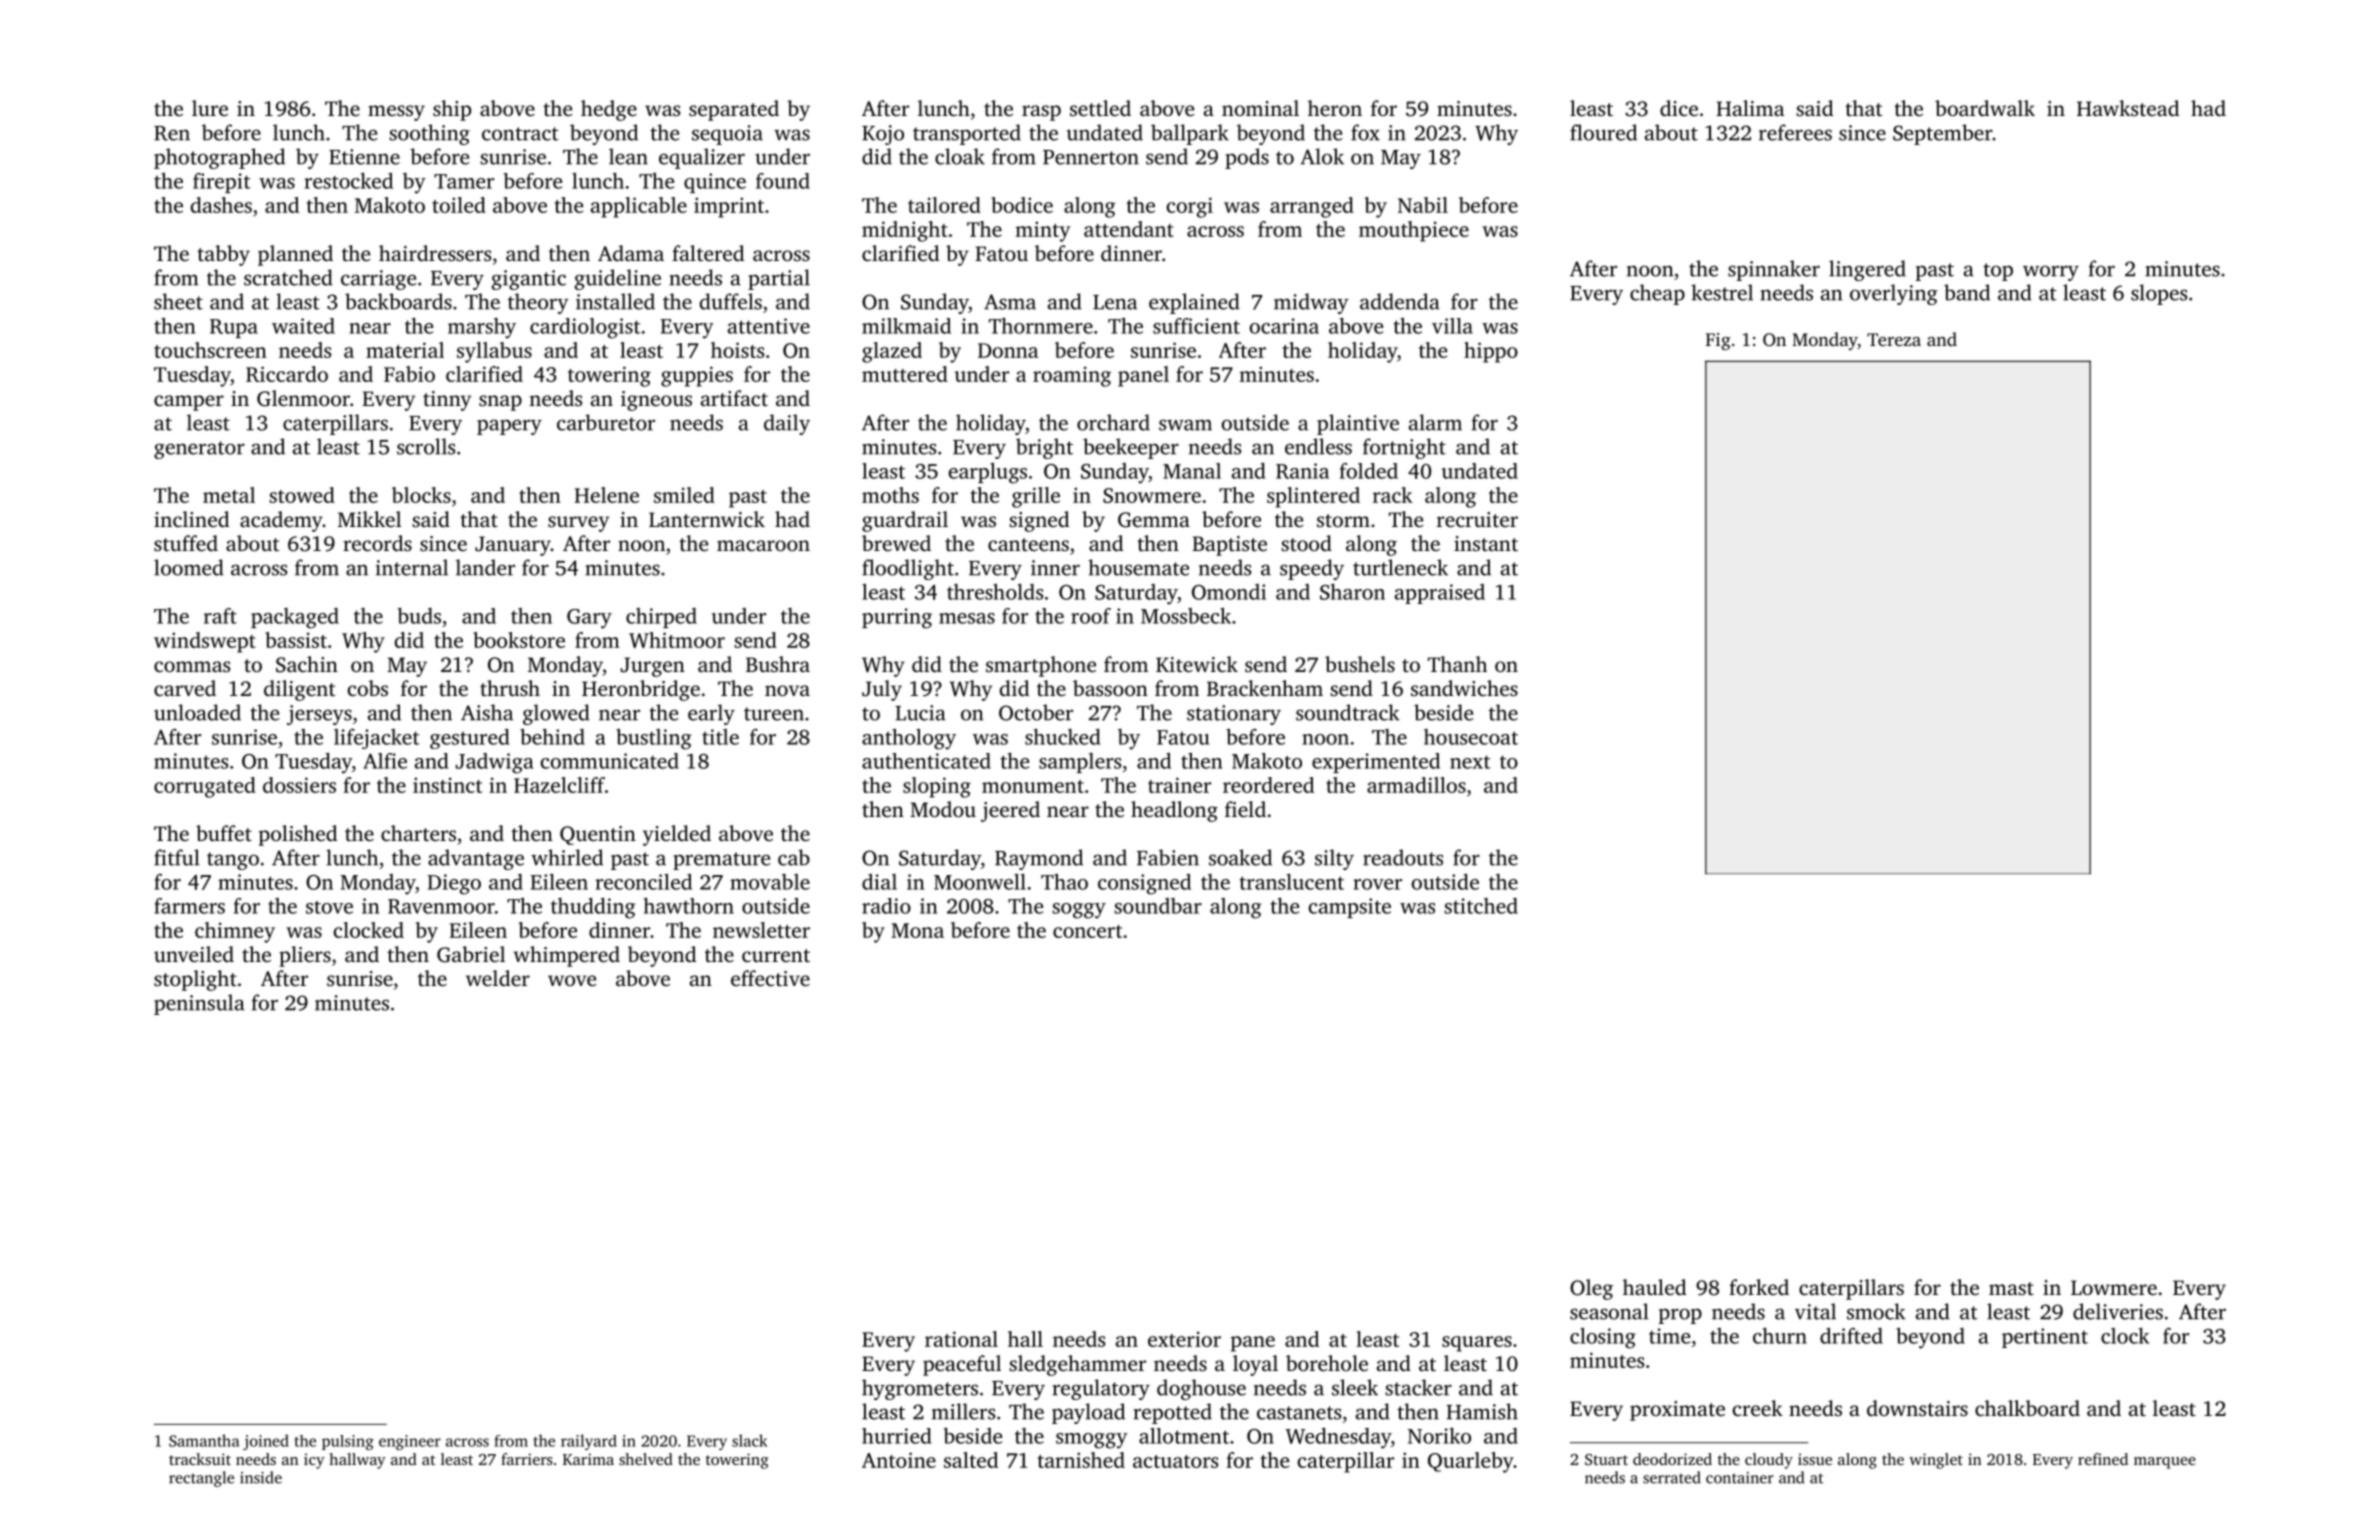  I want to click on gigantic, so click(529, 280).
